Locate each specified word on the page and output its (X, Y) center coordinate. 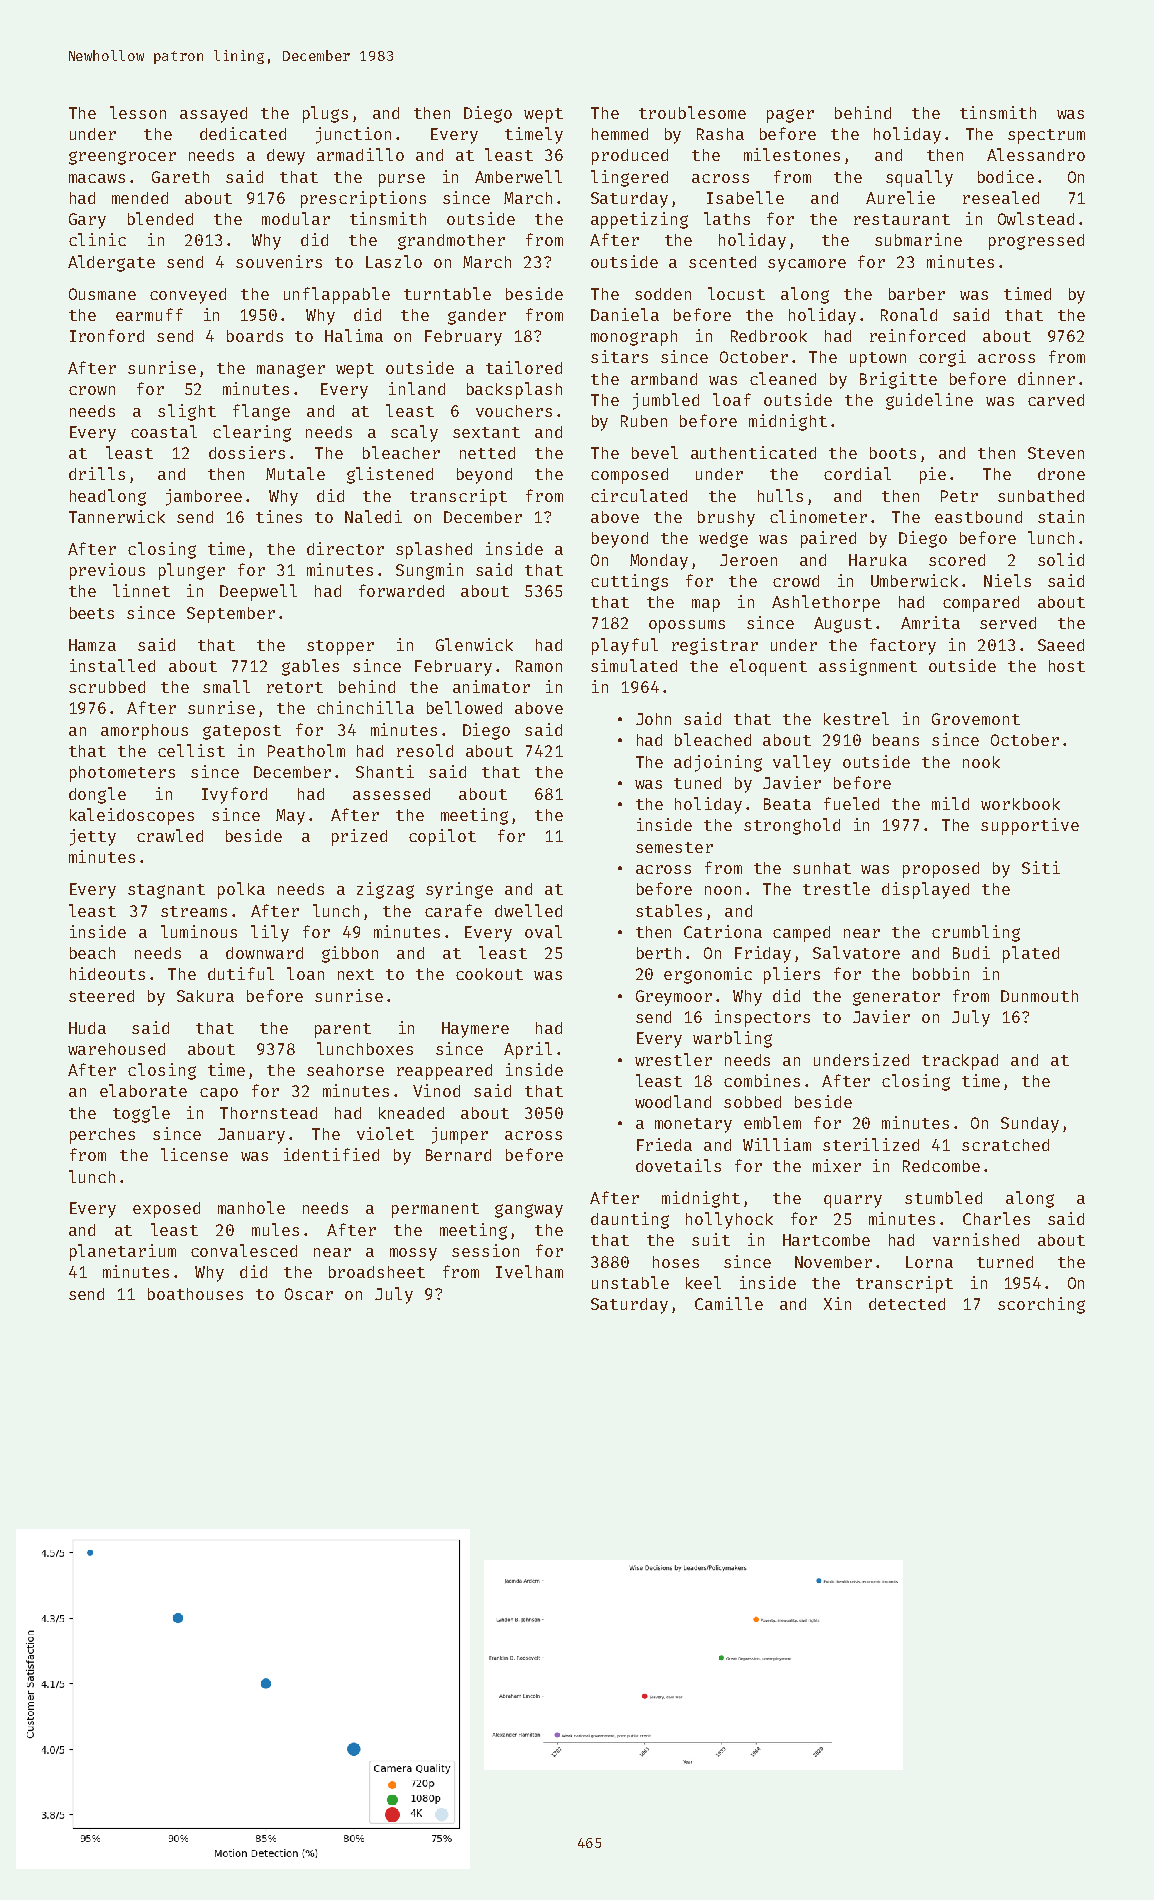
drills (97, 473)
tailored (524, 367)
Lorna (929, 1262)
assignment (868, 667)
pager (790, 116)
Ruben (644, 421)
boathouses (195, 1294)
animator (491, 686)
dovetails (678, 1165)
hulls (780, 495)
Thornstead (268, 1113)
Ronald (909, 314)
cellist (191, 750)
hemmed (620, 134)
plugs (325, 114)
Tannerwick (117, 516)
